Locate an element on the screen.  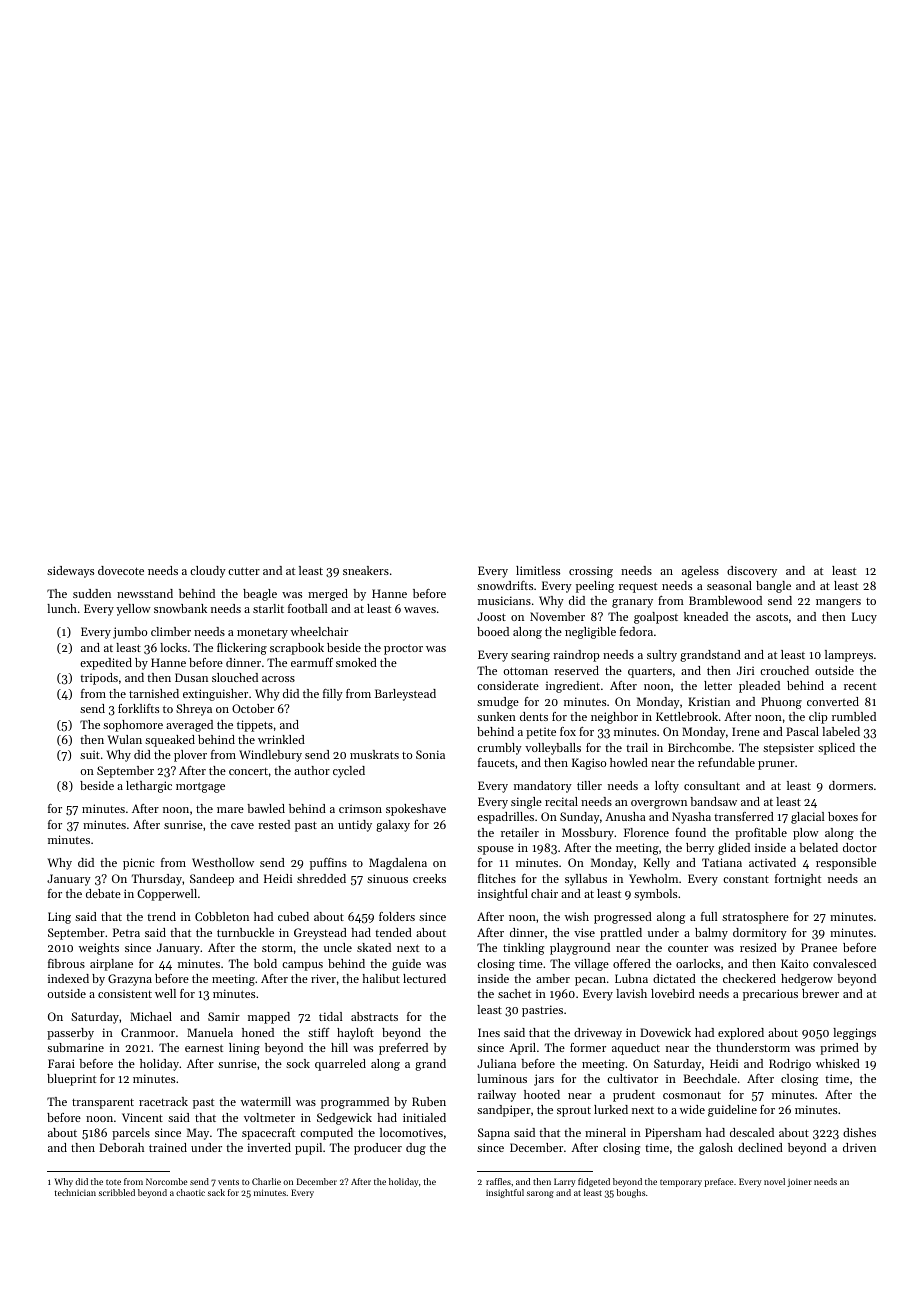
negligible is located at coordinates (590, 633).
